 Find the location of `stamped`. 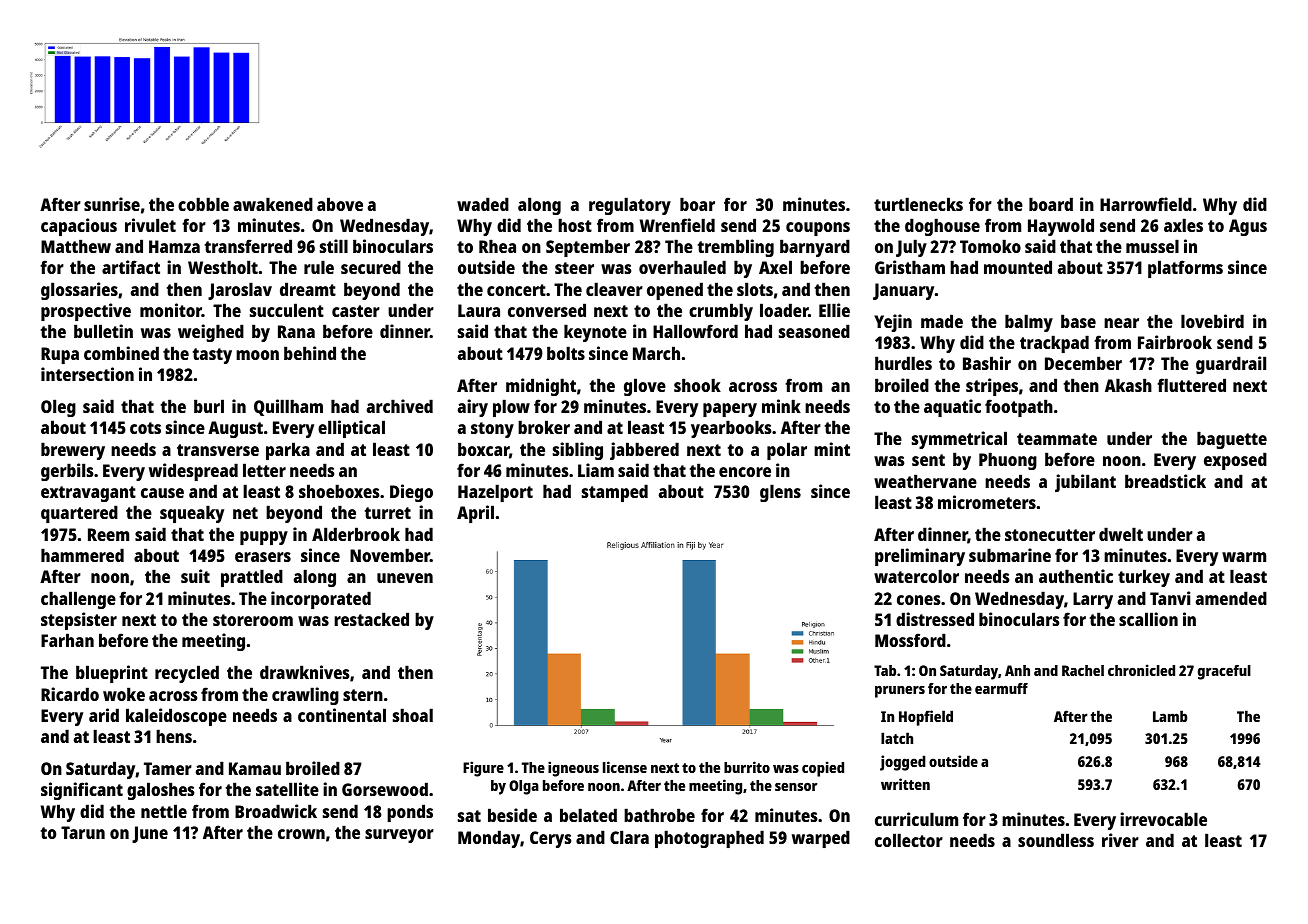

stamped is located at coordinates (615, 493).
